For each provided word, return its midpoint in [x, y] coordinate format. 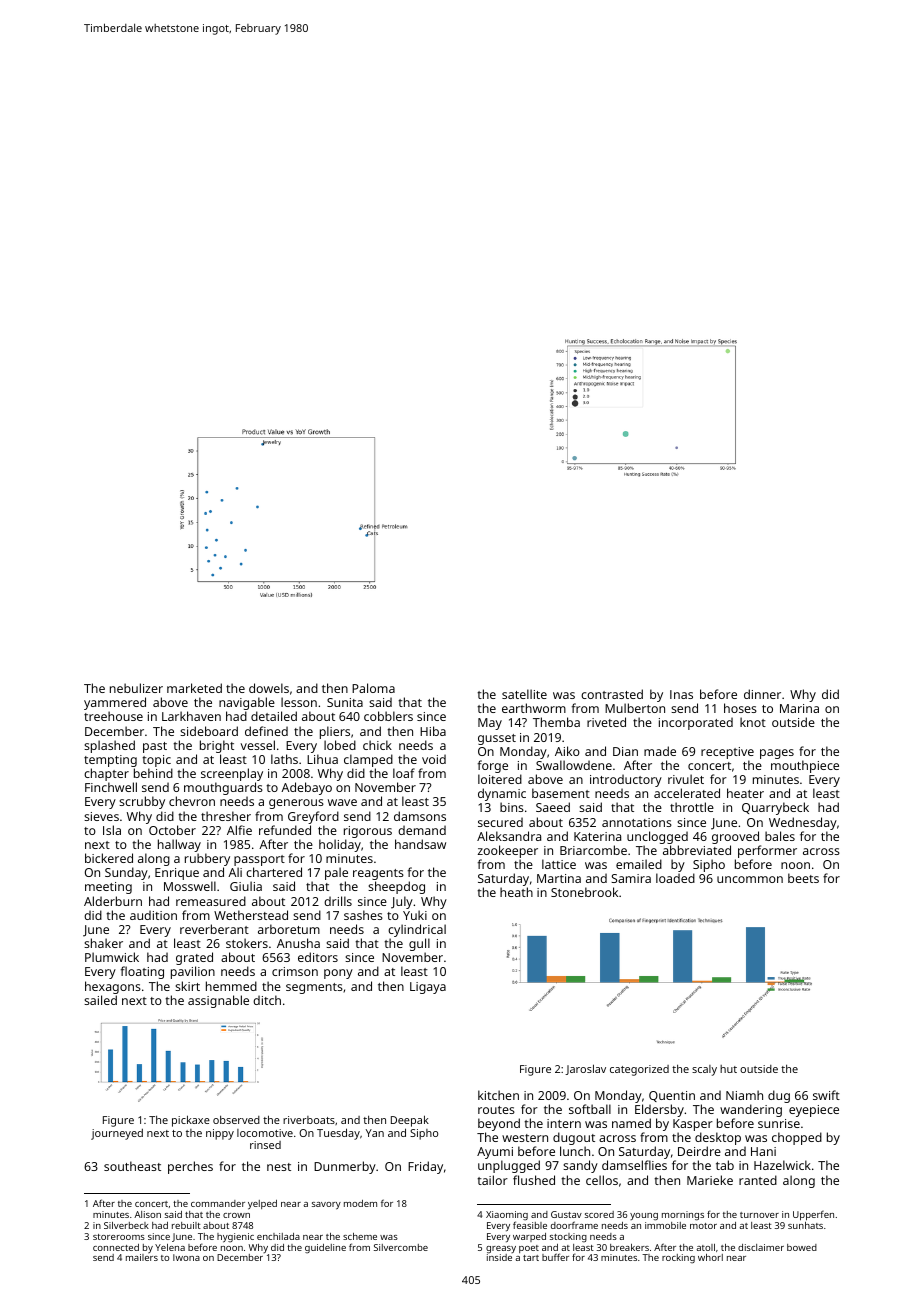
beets [803, 878]
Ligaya [428, 988]
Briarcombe [593, 850]
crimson [295, 971]
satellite [524, 694]
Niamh [744, 1095]
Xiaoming [507, 1216]
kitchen [498, 1095]
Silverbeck [126, 1225]
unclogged [657, 837]
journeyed [117, 1134]
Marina [799, 708]
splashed [109, 746]
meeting [108, 888]
